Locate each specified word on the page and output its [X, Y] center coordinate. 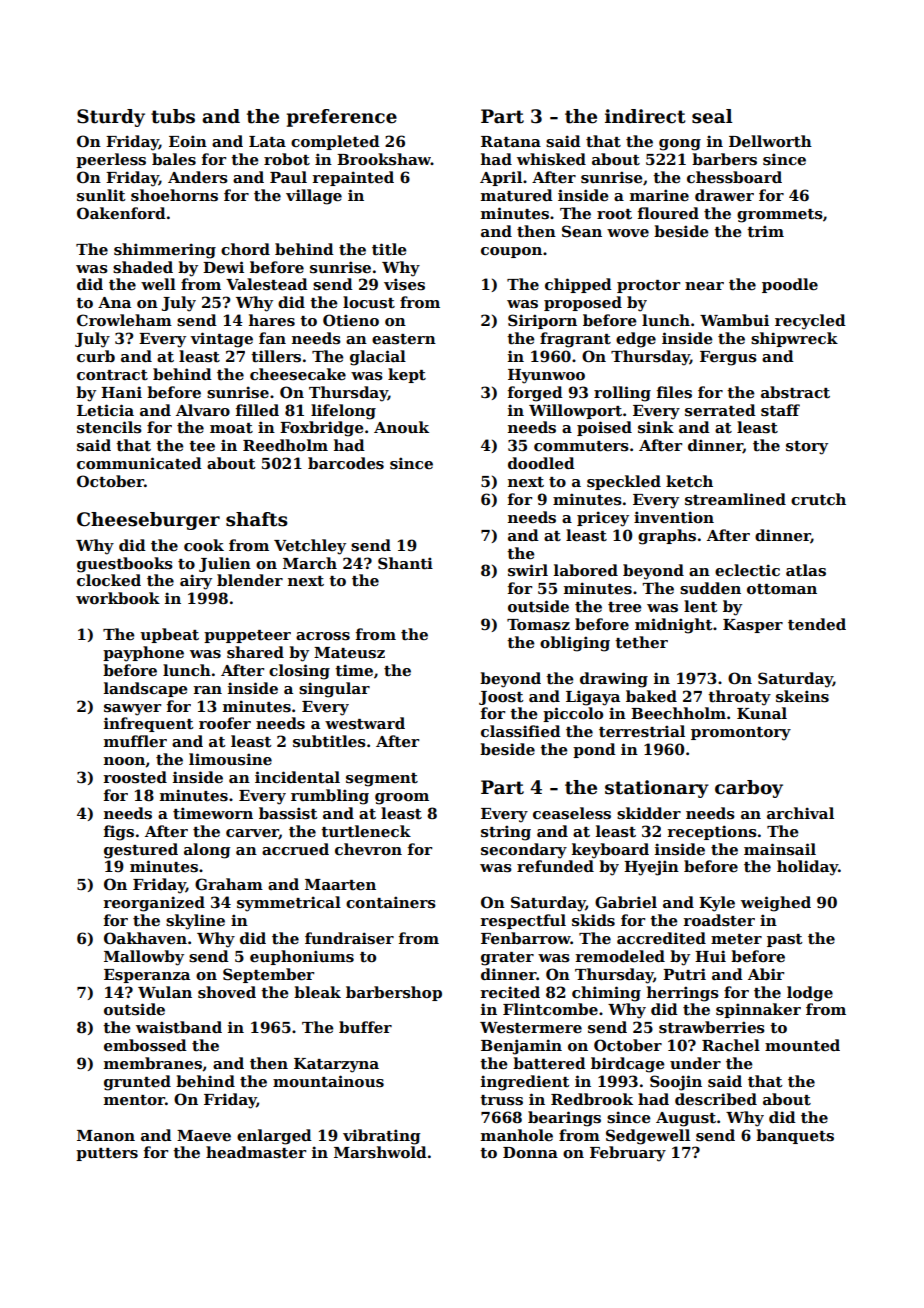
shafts [257, 519]
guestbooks [125, 565]
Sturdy [111, 118]
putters [107, 1154]
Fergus [728, 358]
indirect [645, 116]
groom [402, 799]
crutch [818, 499]
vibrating [382, 1137]
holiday [807, 868]
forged [535, 394]
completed [335, 142]
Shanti [405, 563]
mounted [802, 1045]
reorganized [154, 904]
